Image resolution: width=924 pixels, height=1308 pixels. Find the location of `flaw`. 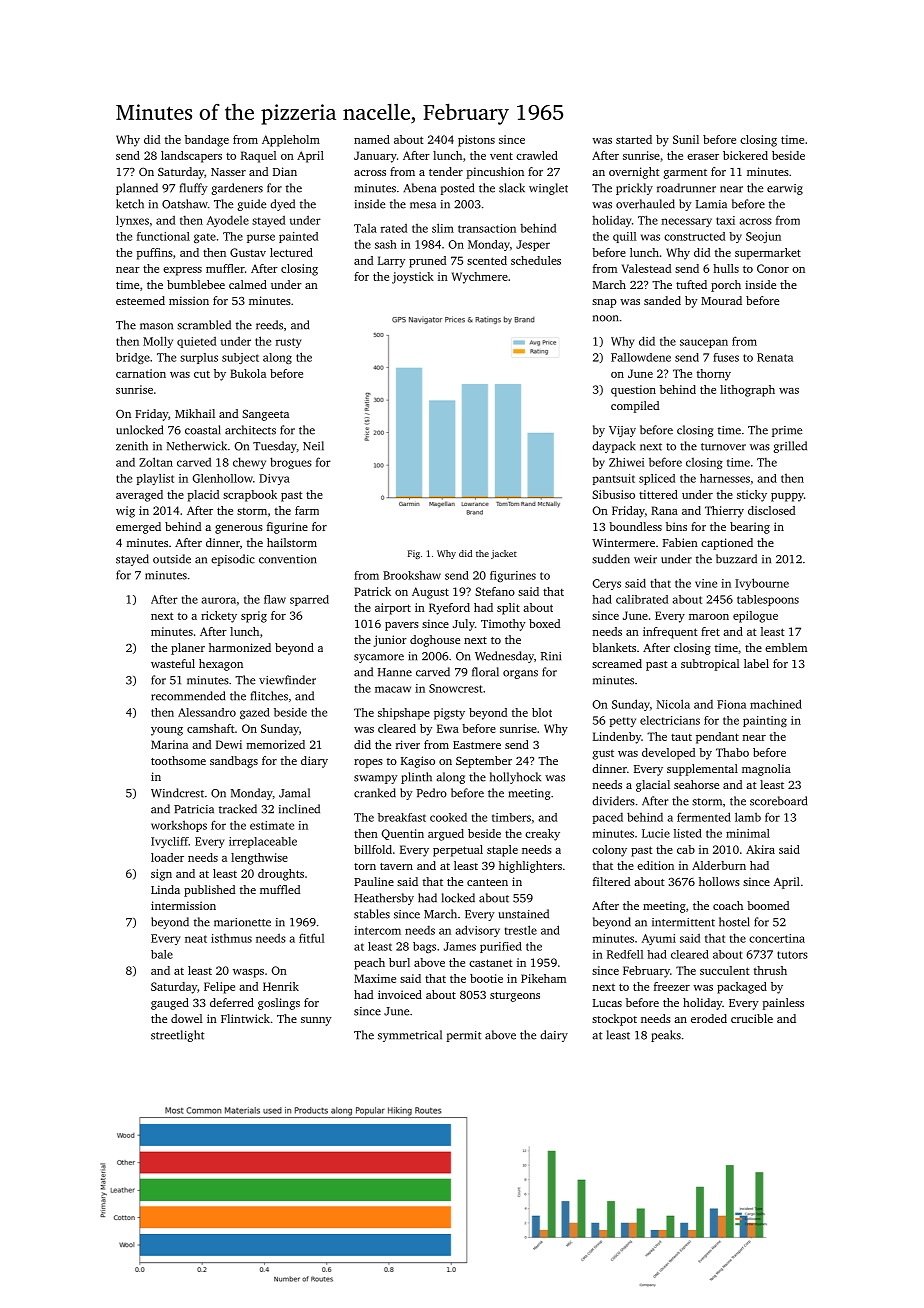

flaw is located at coordinates (275, 599).
